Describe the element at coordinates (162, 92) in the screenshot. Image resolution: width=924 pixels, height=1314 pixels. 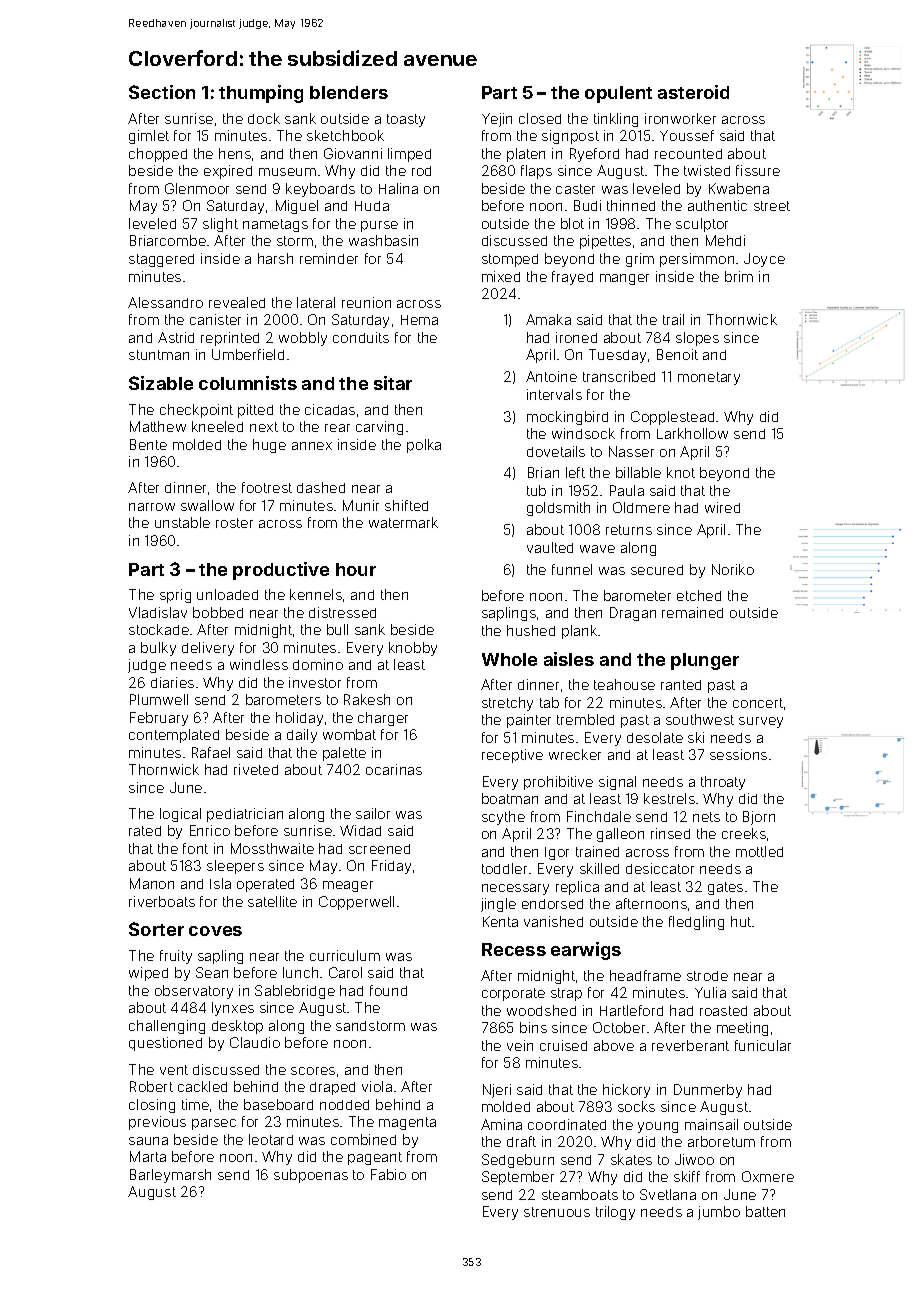
I see `Section` at that location.
